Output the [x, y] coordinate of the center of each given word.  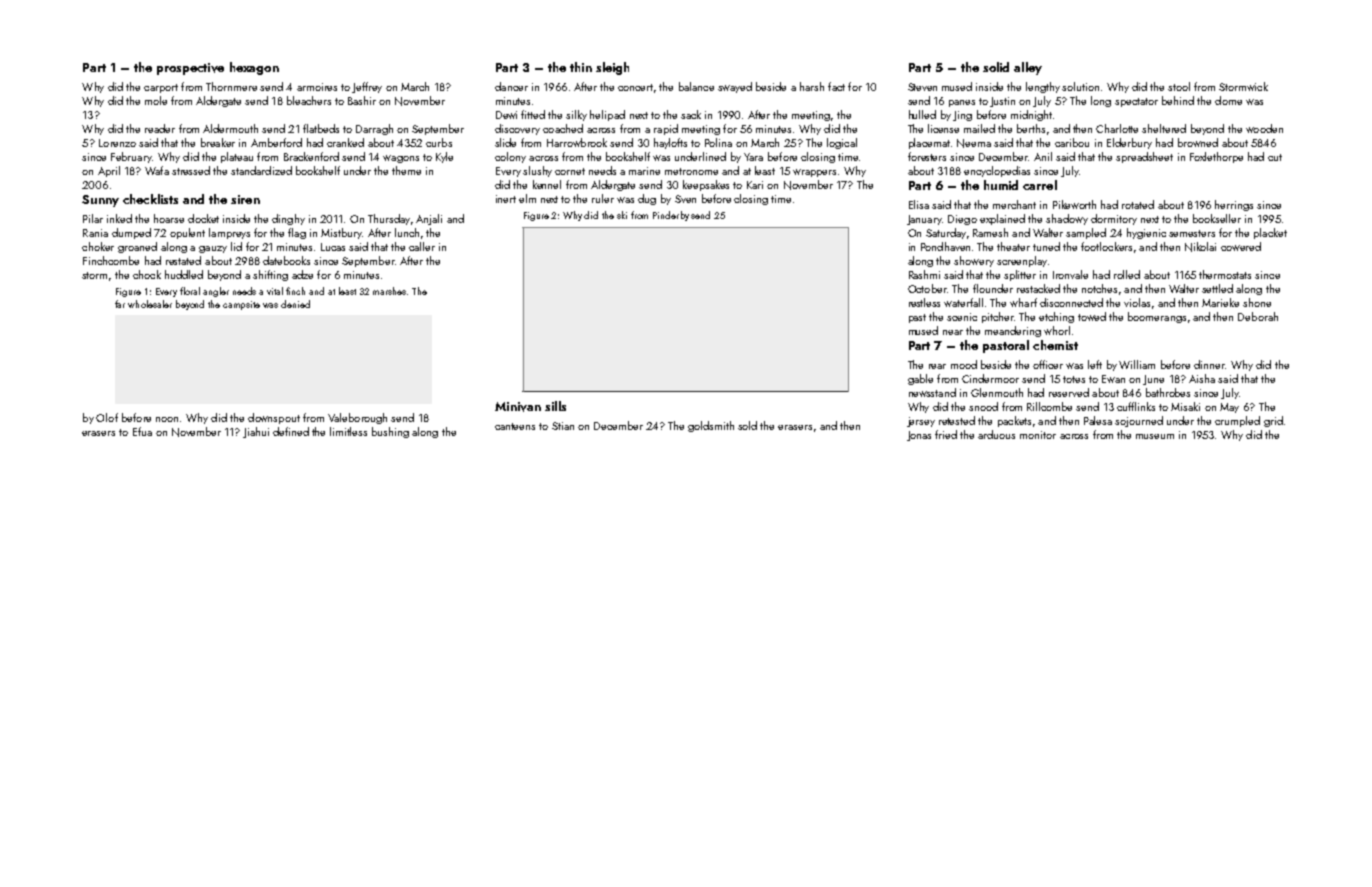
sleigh [612, 68]
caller [422, 246]
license [943, 128]
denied [295, 304]
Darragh [374, 129]
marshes [389, 291]
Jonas [919, 436]
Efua [142, 431]
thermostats [1225, 274]
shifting [270, 275]
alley [1028, 68]
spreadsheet [1144, 157]
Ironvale [1070, 274]
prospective [190, 69]
